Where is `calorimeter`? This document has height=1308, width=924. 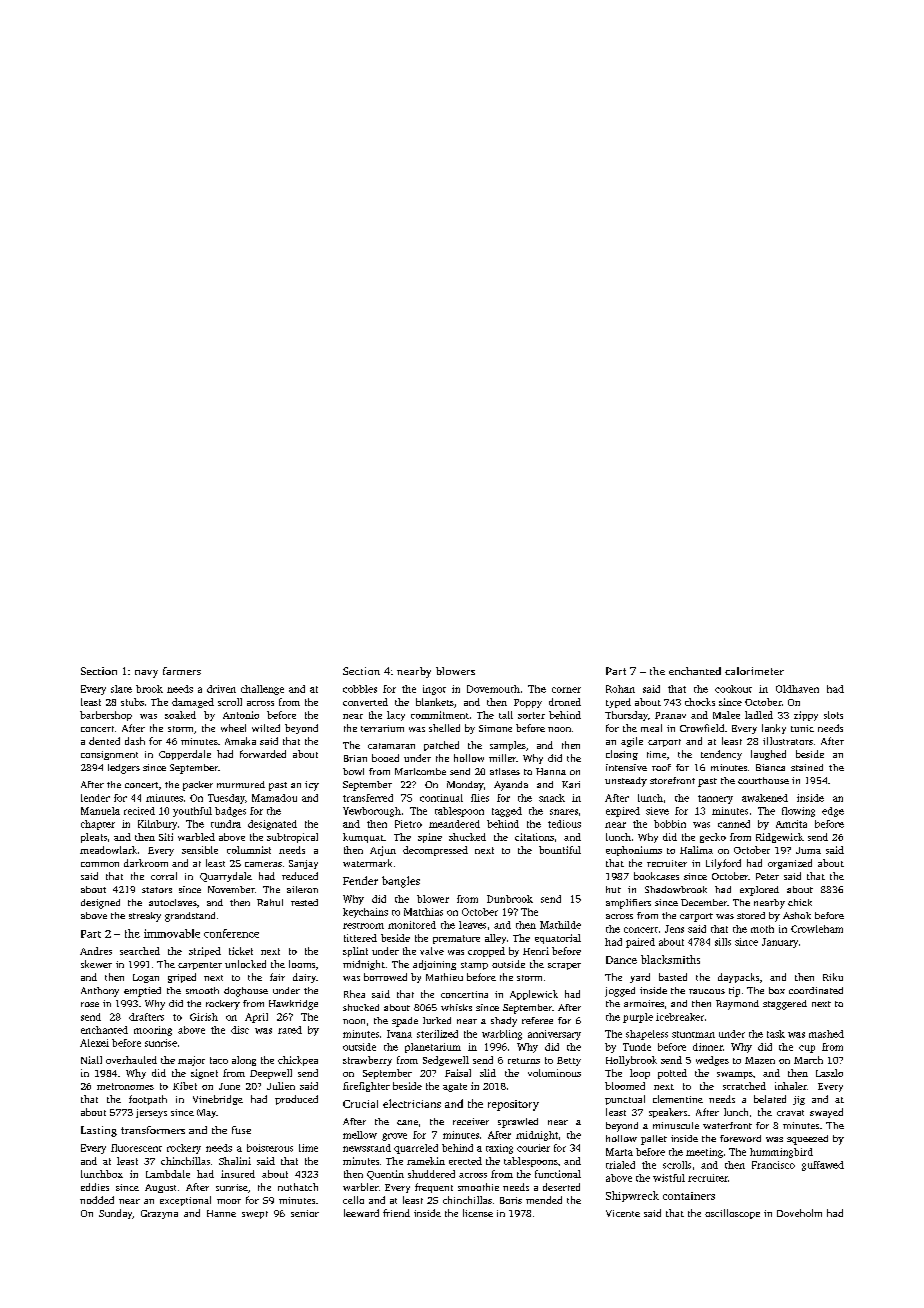 calorimeter is located at coordinates (754, 671).
